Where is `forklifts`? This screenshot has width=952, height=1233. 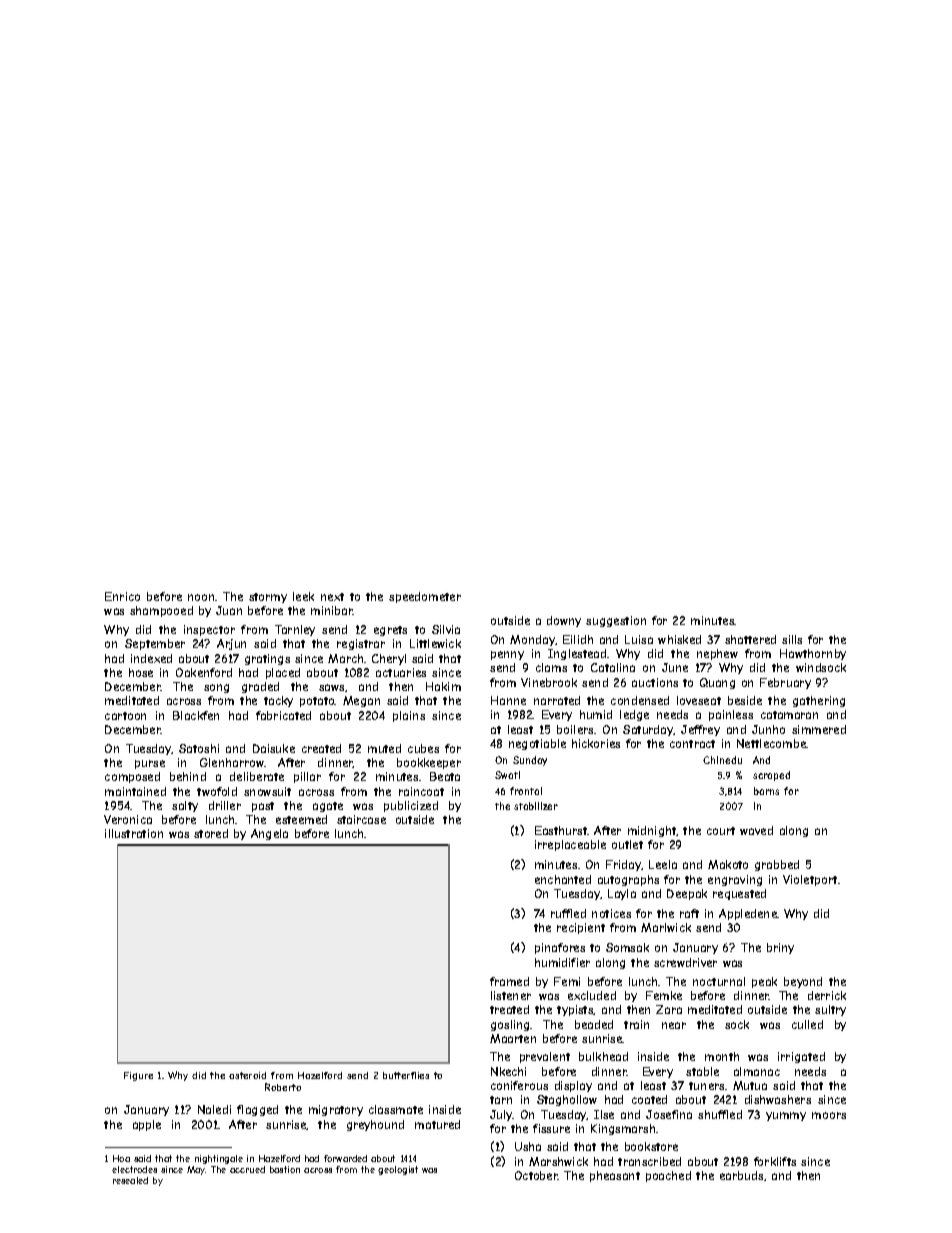 forklifts is located at coordinates (775, 1161).
